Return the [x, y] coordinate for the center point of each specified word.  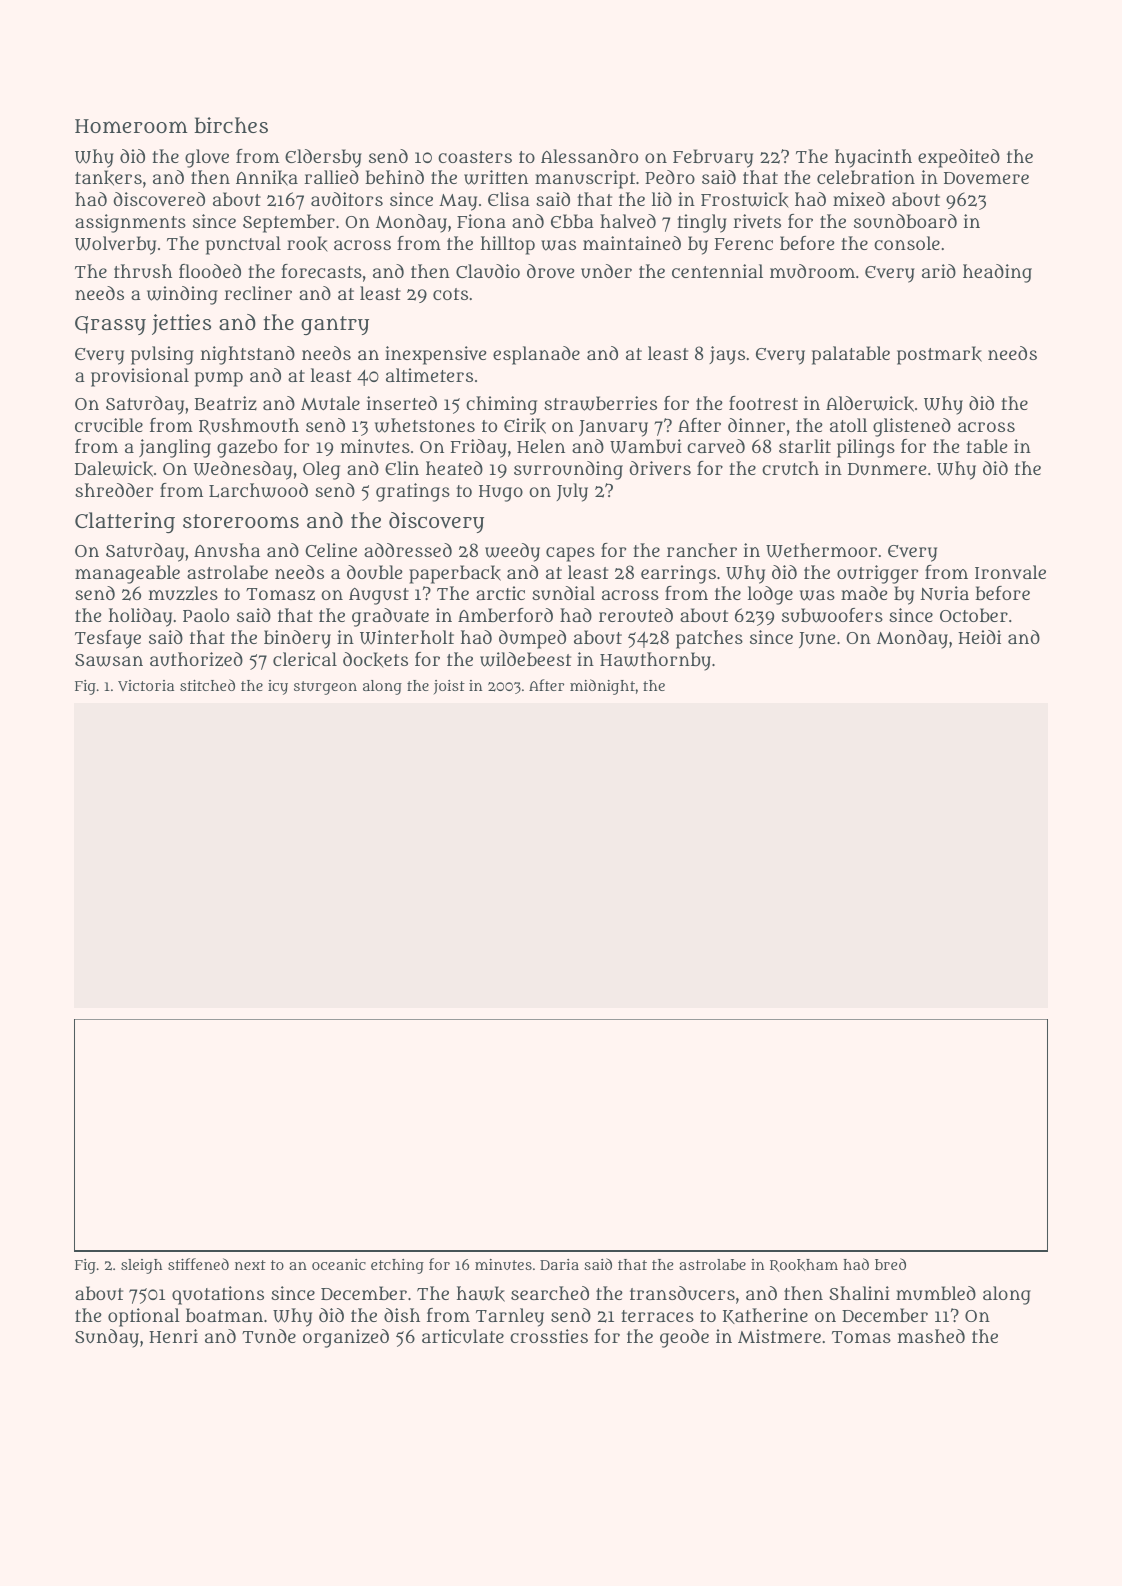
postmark [939, 355]
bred [890, 1264]
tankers [108, 178]
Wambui [646, 446]
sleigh [142, 1266]
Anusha [227, 550]
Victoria [146, 685]
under [606, 271]
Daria [559, 1264]
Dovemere [986, 178]
